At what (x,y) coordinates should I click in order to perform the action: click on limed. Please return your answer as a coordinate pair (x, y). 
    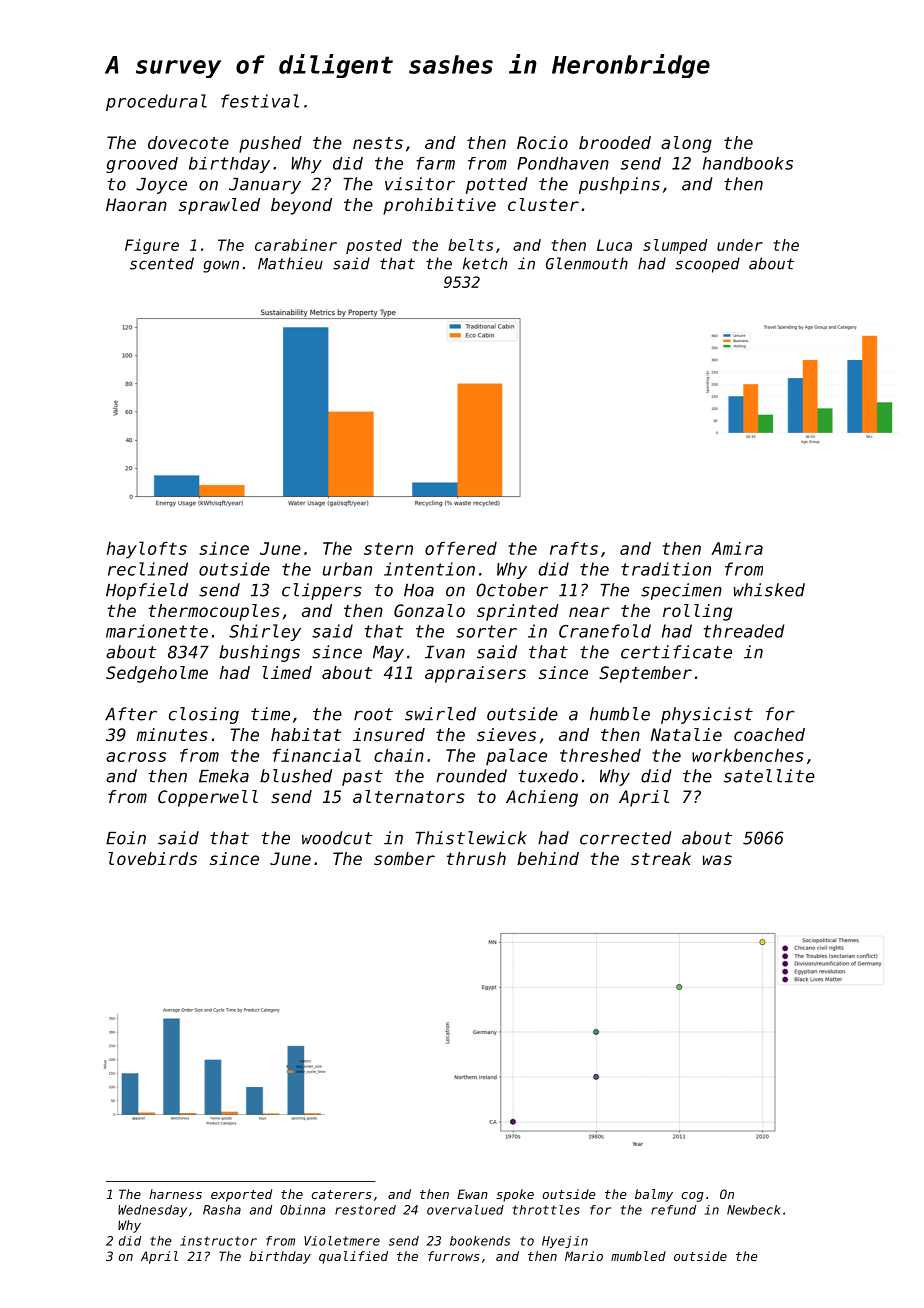
    Looking at the image, I should click on (287, 672).
